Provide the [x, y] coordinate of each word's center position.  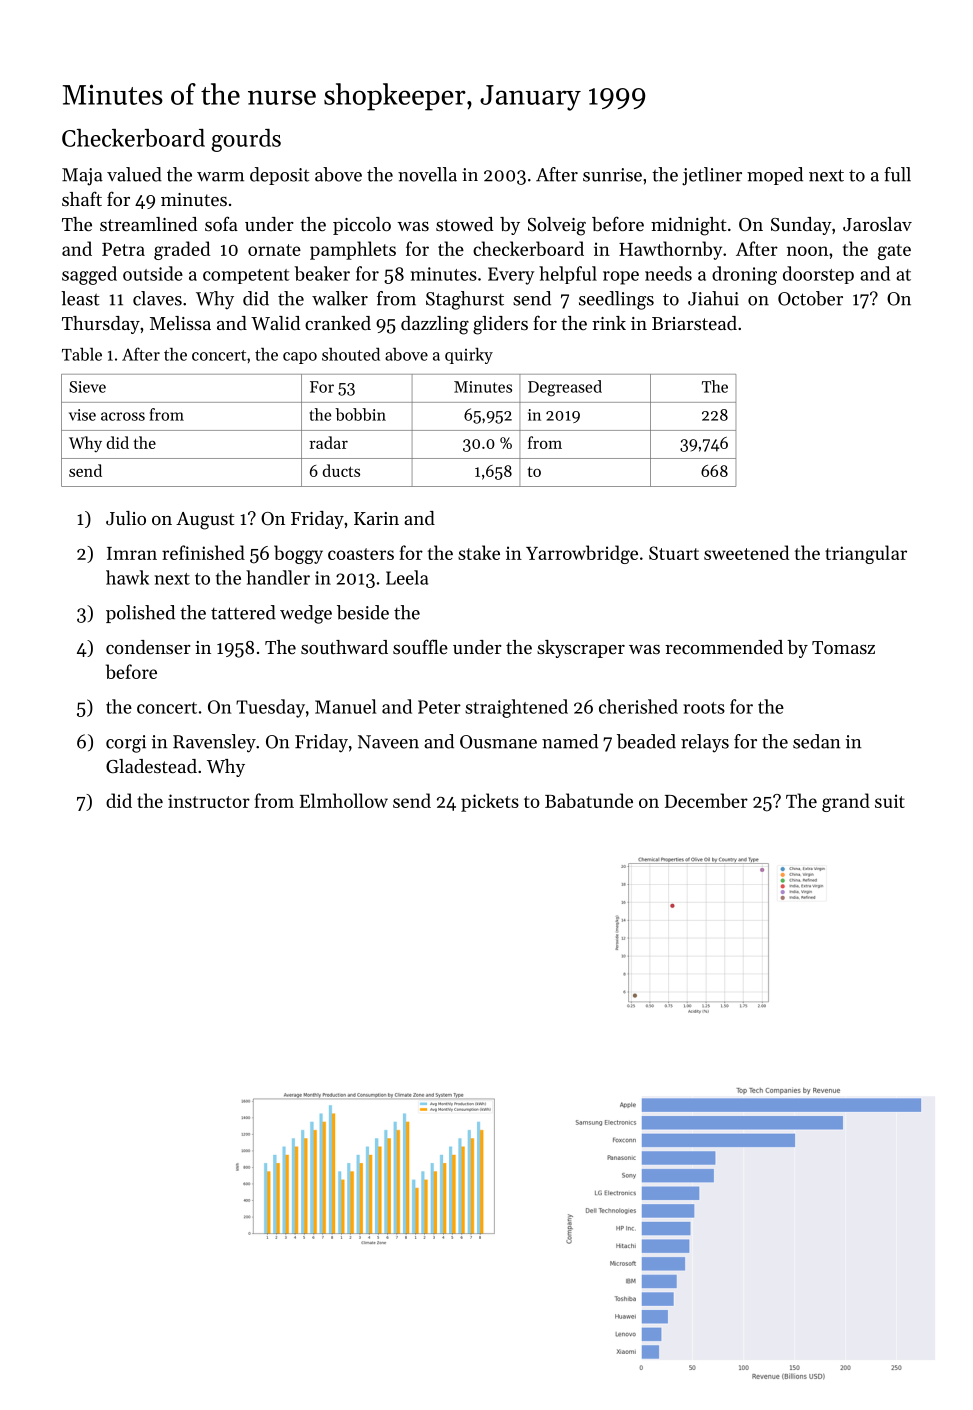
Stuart [674, 553]
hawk [127, 577]
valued [134, 174]
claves [157, 298]
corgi [126, 744]
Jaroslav [877, 224]
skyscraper [581, 649]
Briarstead [694, 323]
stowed [464, 224]
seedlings [616, 300]
